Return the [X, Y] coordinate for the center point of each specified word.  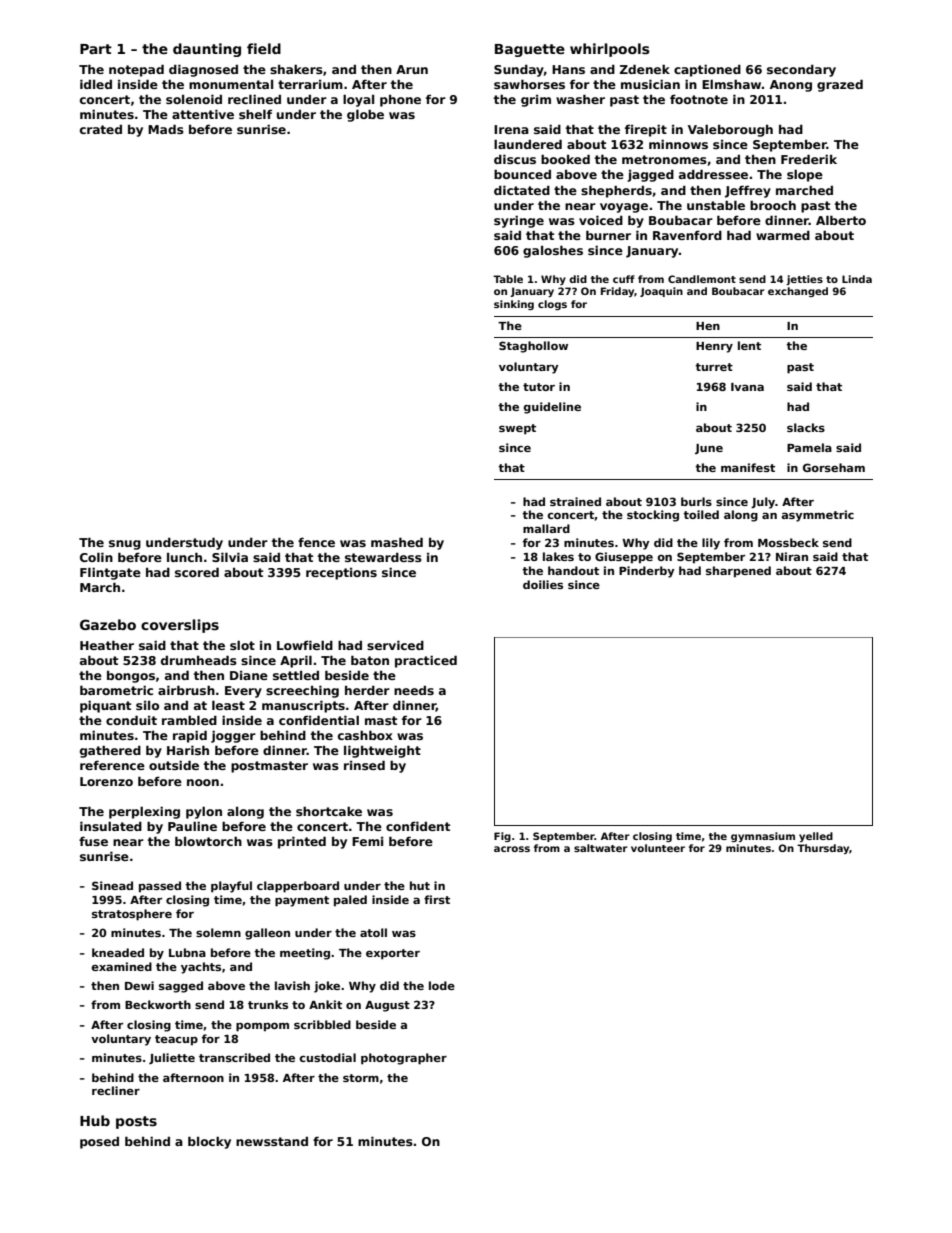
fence [316, 542]
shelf [255, 114]
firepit [646, 130]
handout [573, 570]
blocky [209, 1142]
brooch [773, 205]
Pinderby [647, 572]
